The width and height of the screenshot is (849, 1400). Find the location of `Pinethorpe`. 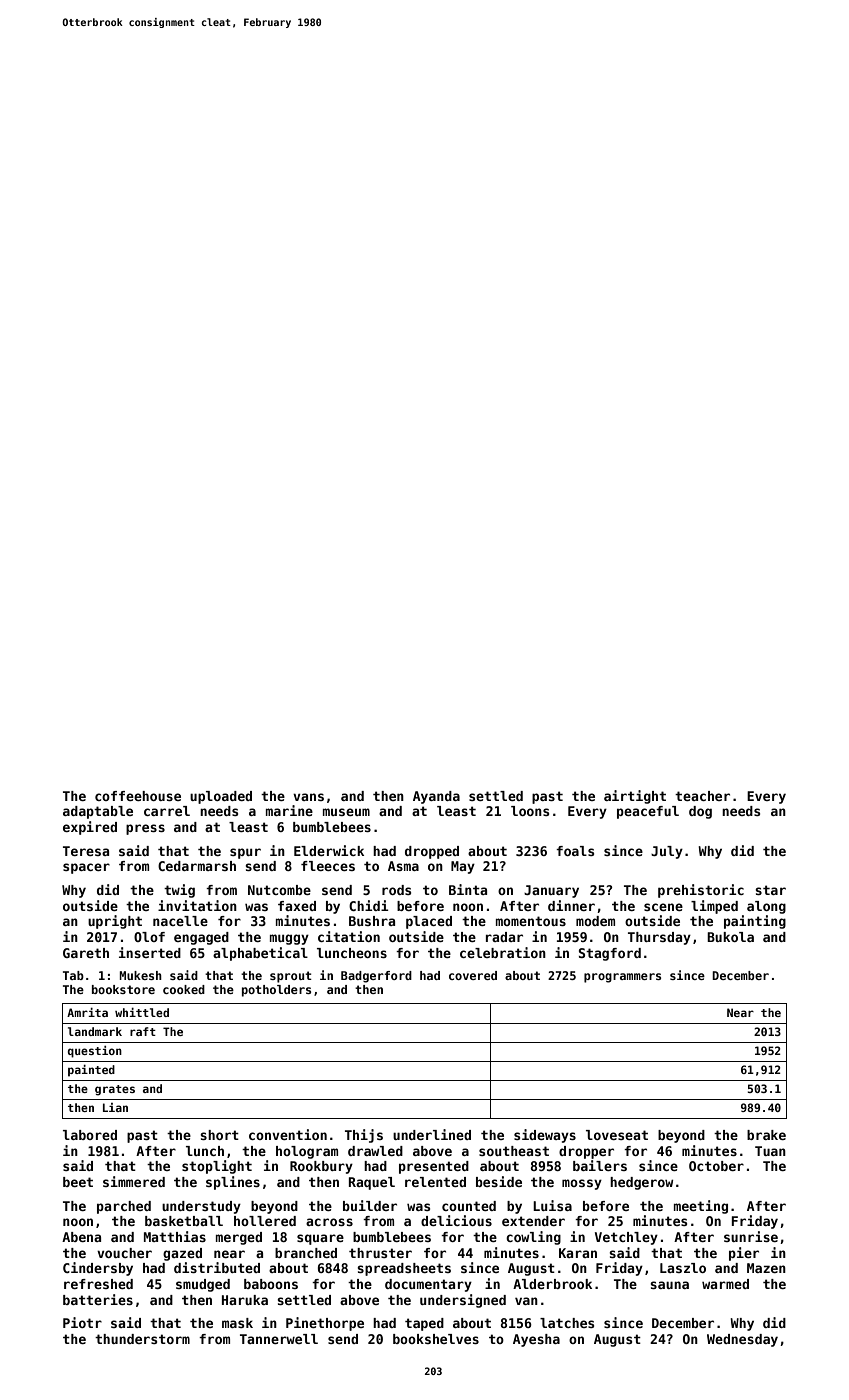

Pinethorpe is located at coordinates (325, 1324).
